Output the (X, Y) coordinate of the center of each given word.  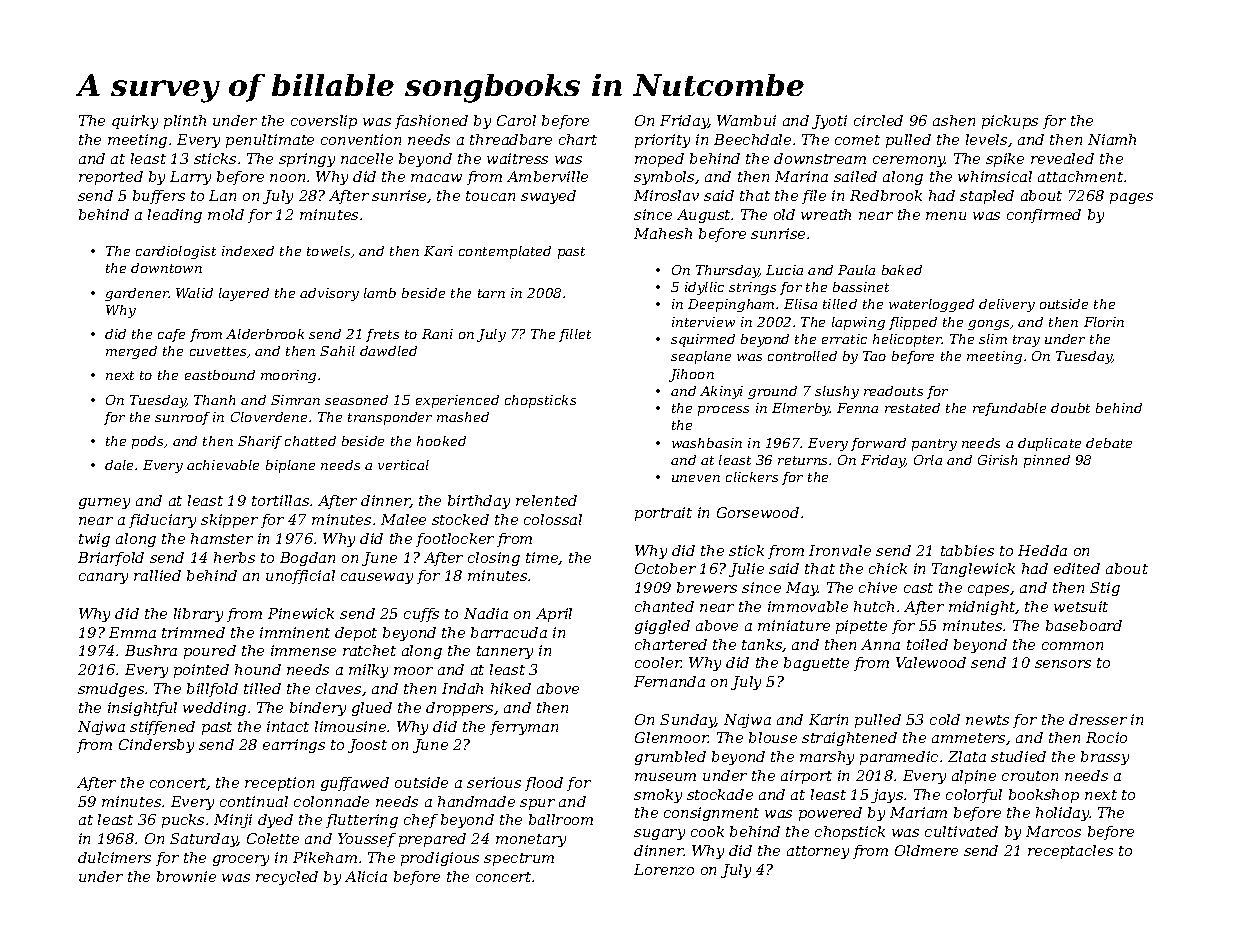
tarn (491, 293)
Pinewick (301, 613)
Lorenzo (664, 869)
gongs (988, 325)
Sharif (260, 442)
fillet (575, 335)
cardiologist (176, 252)
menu (946, 216)
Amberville (547, 176)
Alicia (366, 876)
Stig (1105, 589)
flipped (913, 323)
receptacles (1070, 852)
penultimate (270, 141)
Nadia (486, 613)
